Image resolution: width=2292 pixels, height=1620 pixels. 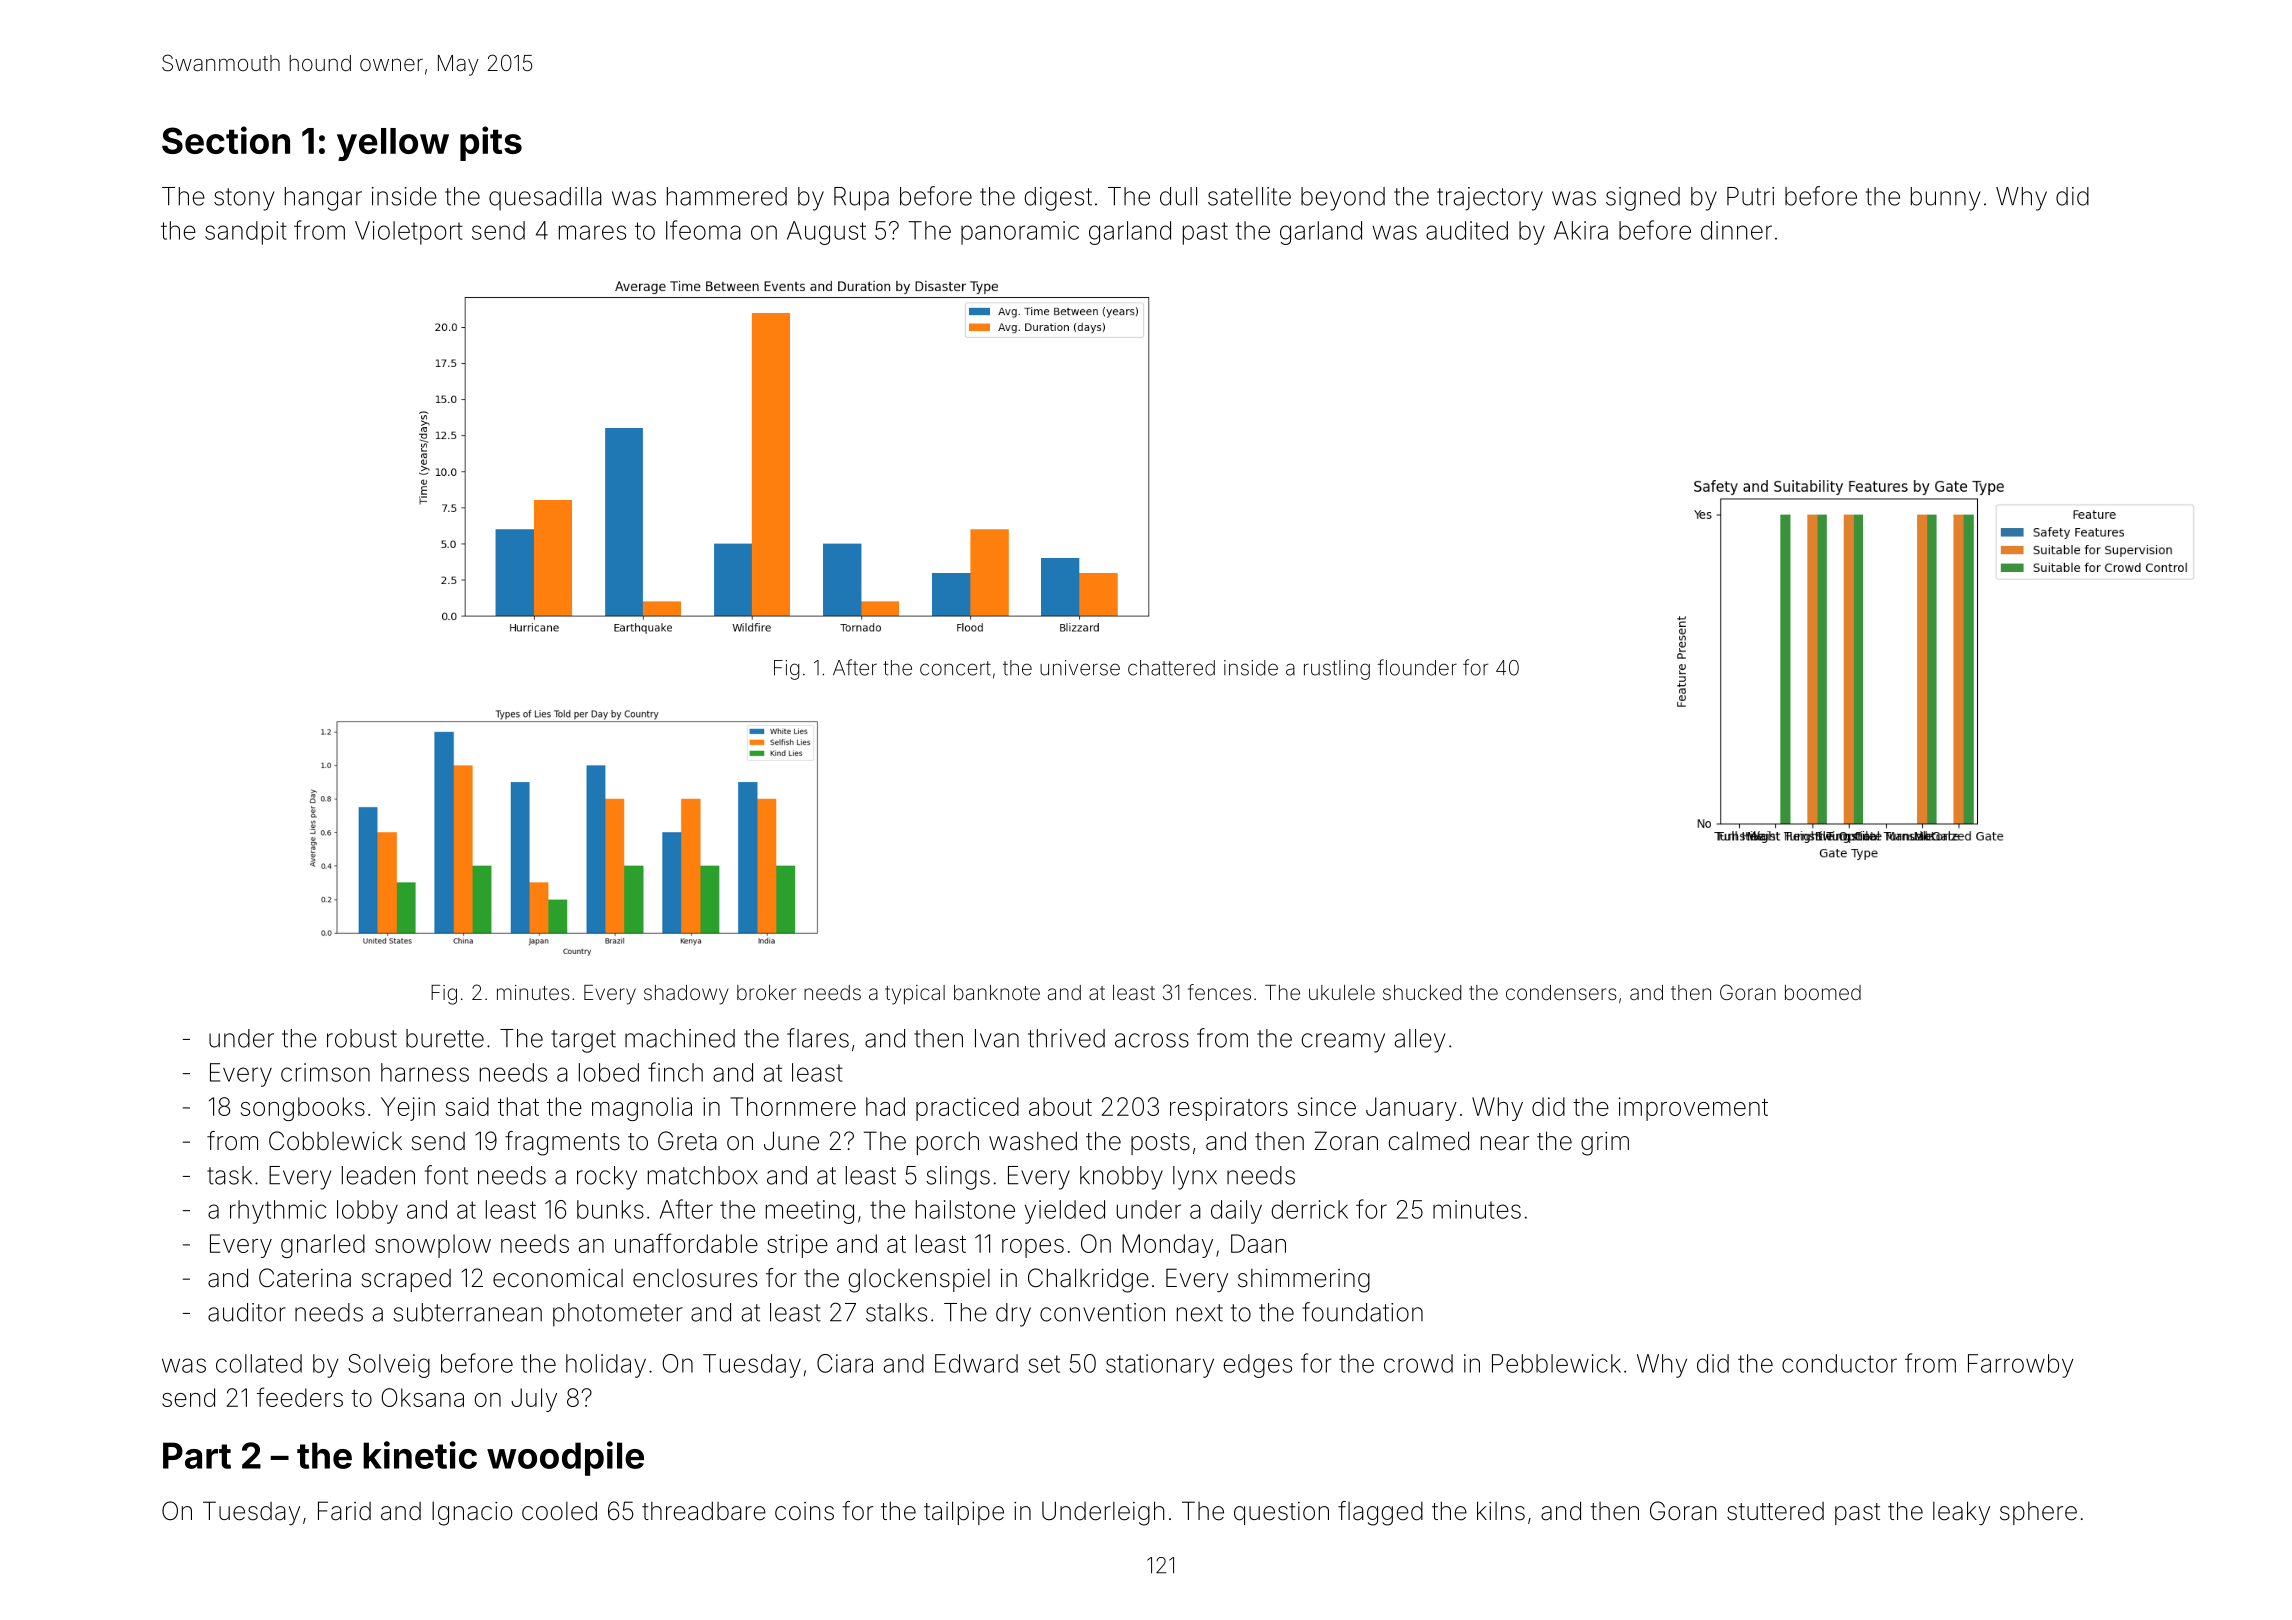 What do you see at coordinates (766, 992) in the image?
I see `broker` at bounding box center [766, 992].
